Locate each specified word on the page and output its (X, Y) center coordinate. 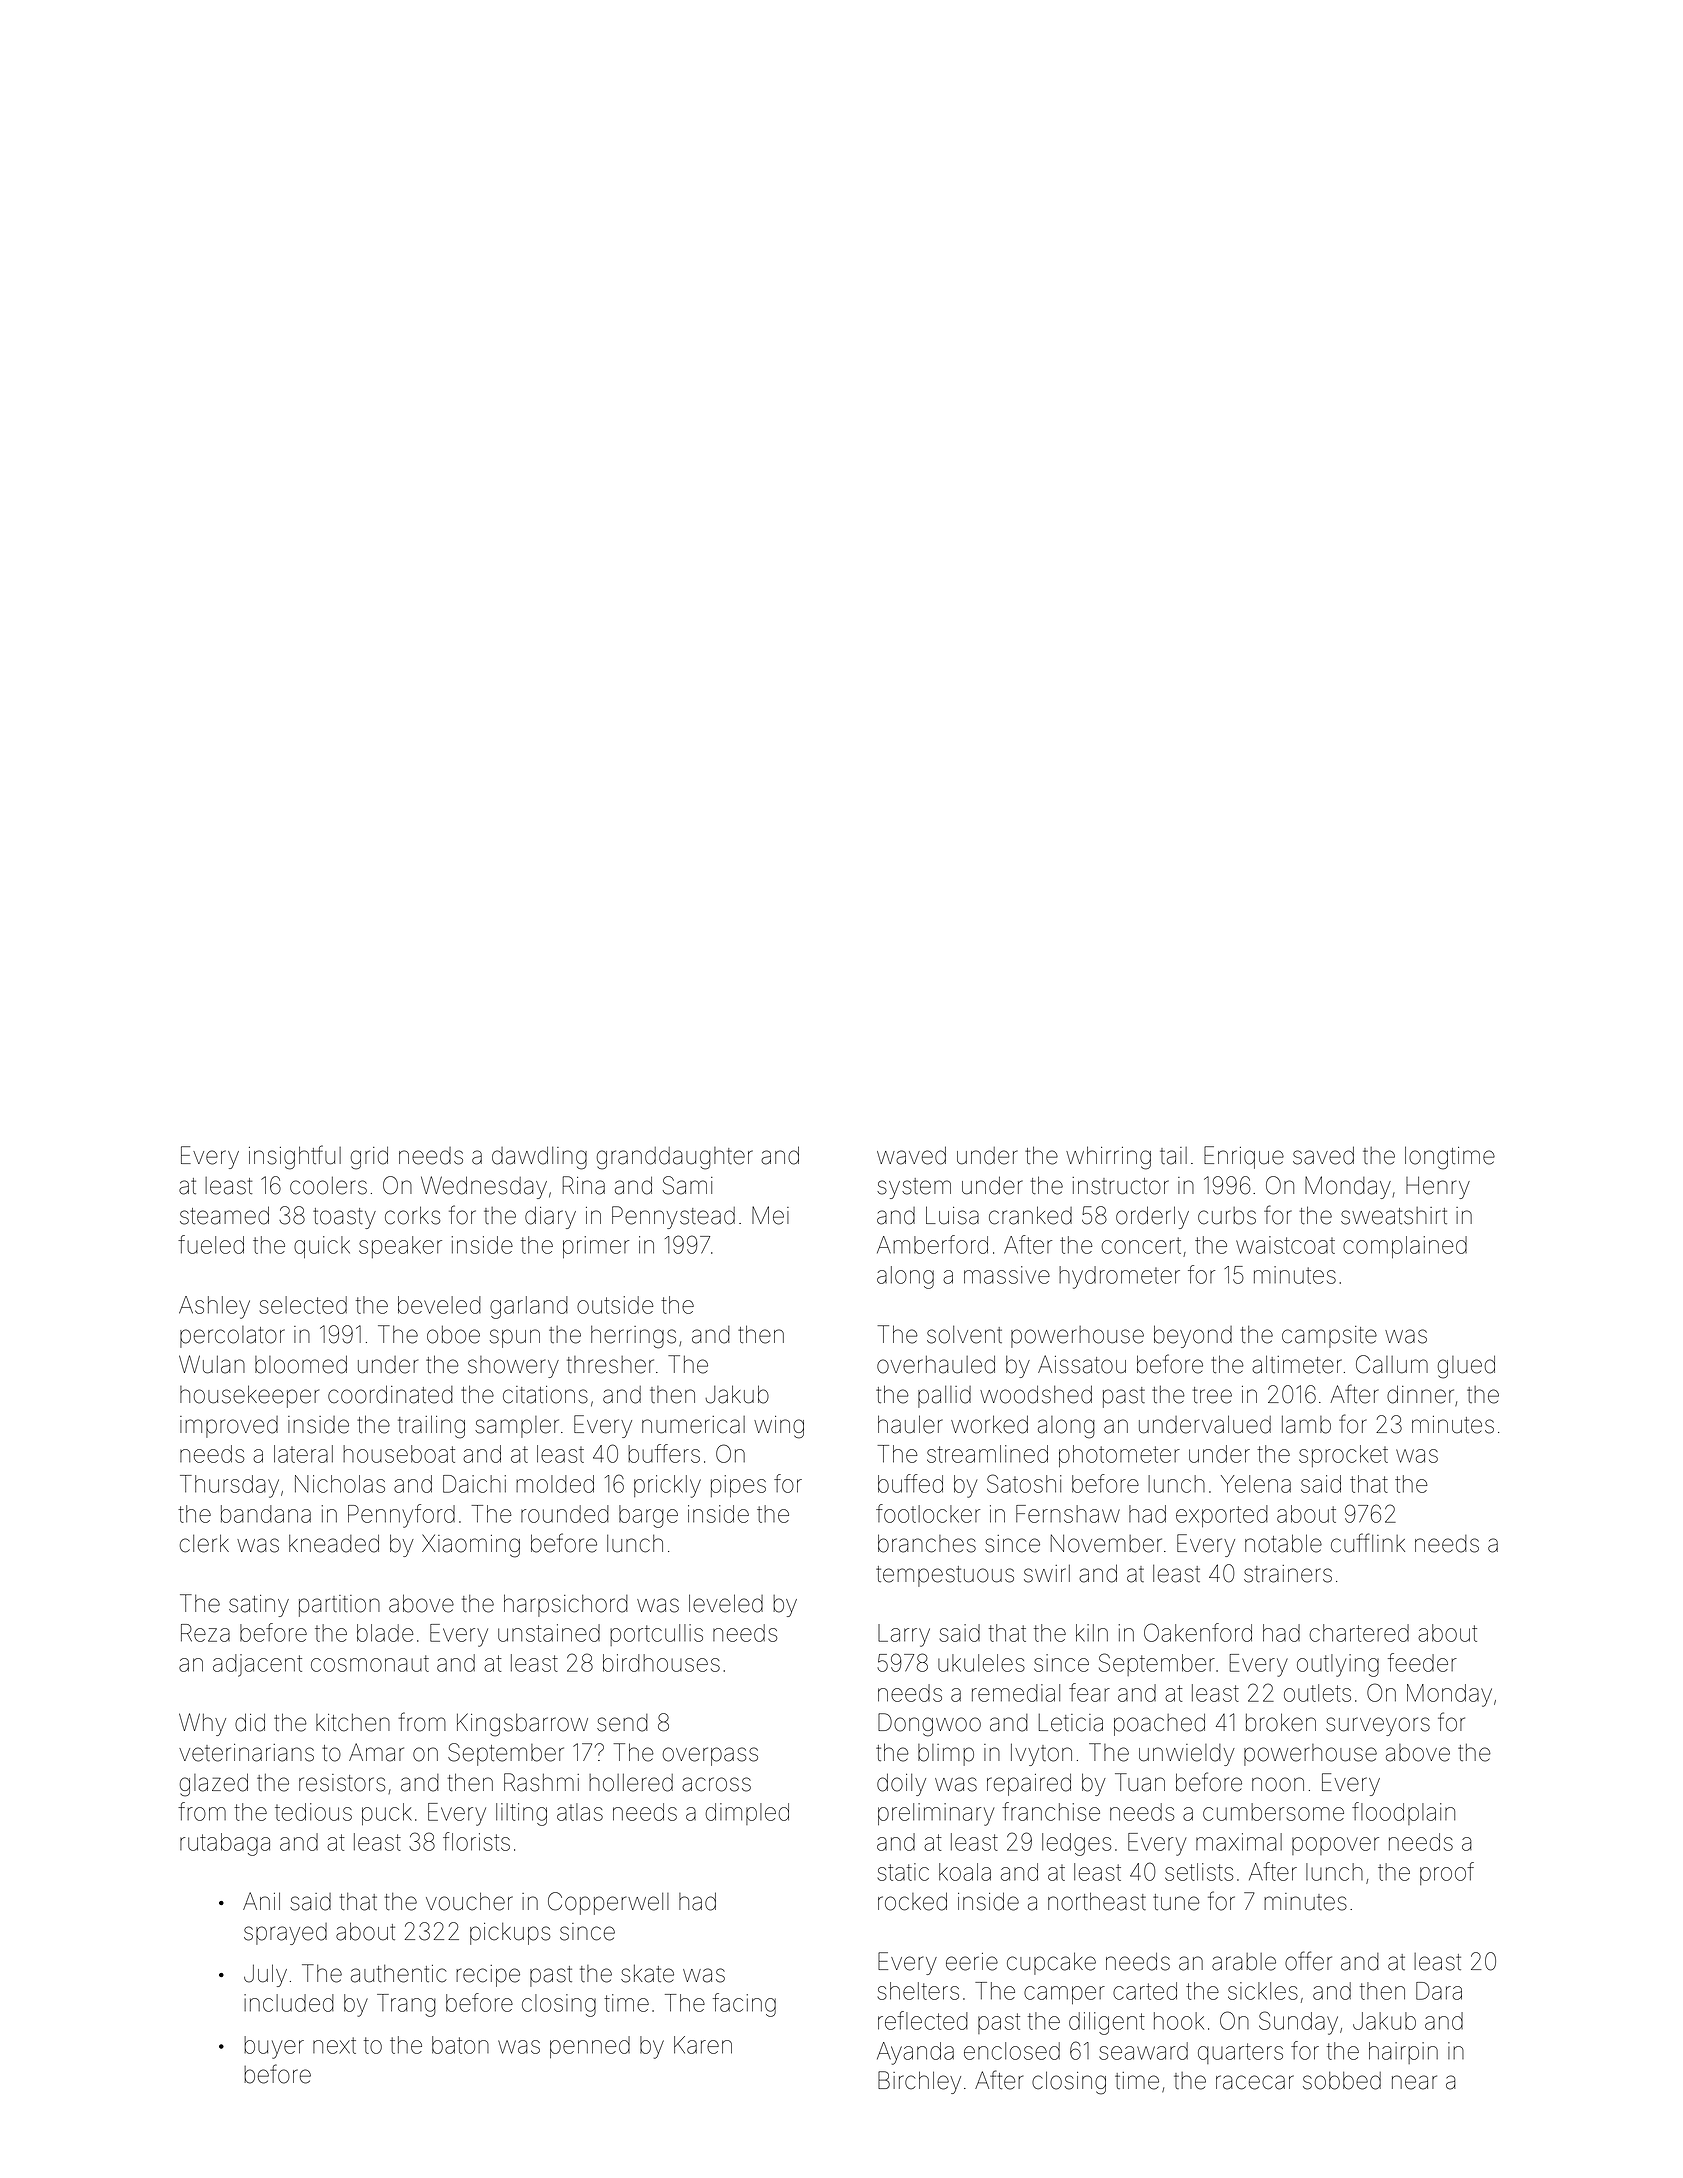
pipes (738, 1486)
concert (1141, 1245)
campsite (1329, 1337)
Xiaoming (471, 1546)
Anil (261, 1901)
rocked (912, 1901)
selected (303, 1305)
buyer (274, 2047)
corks (412, 1215)
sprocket (1343, 1456)
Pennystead (673, 1217)
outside (615, 1305)
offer (1308, 1961)
